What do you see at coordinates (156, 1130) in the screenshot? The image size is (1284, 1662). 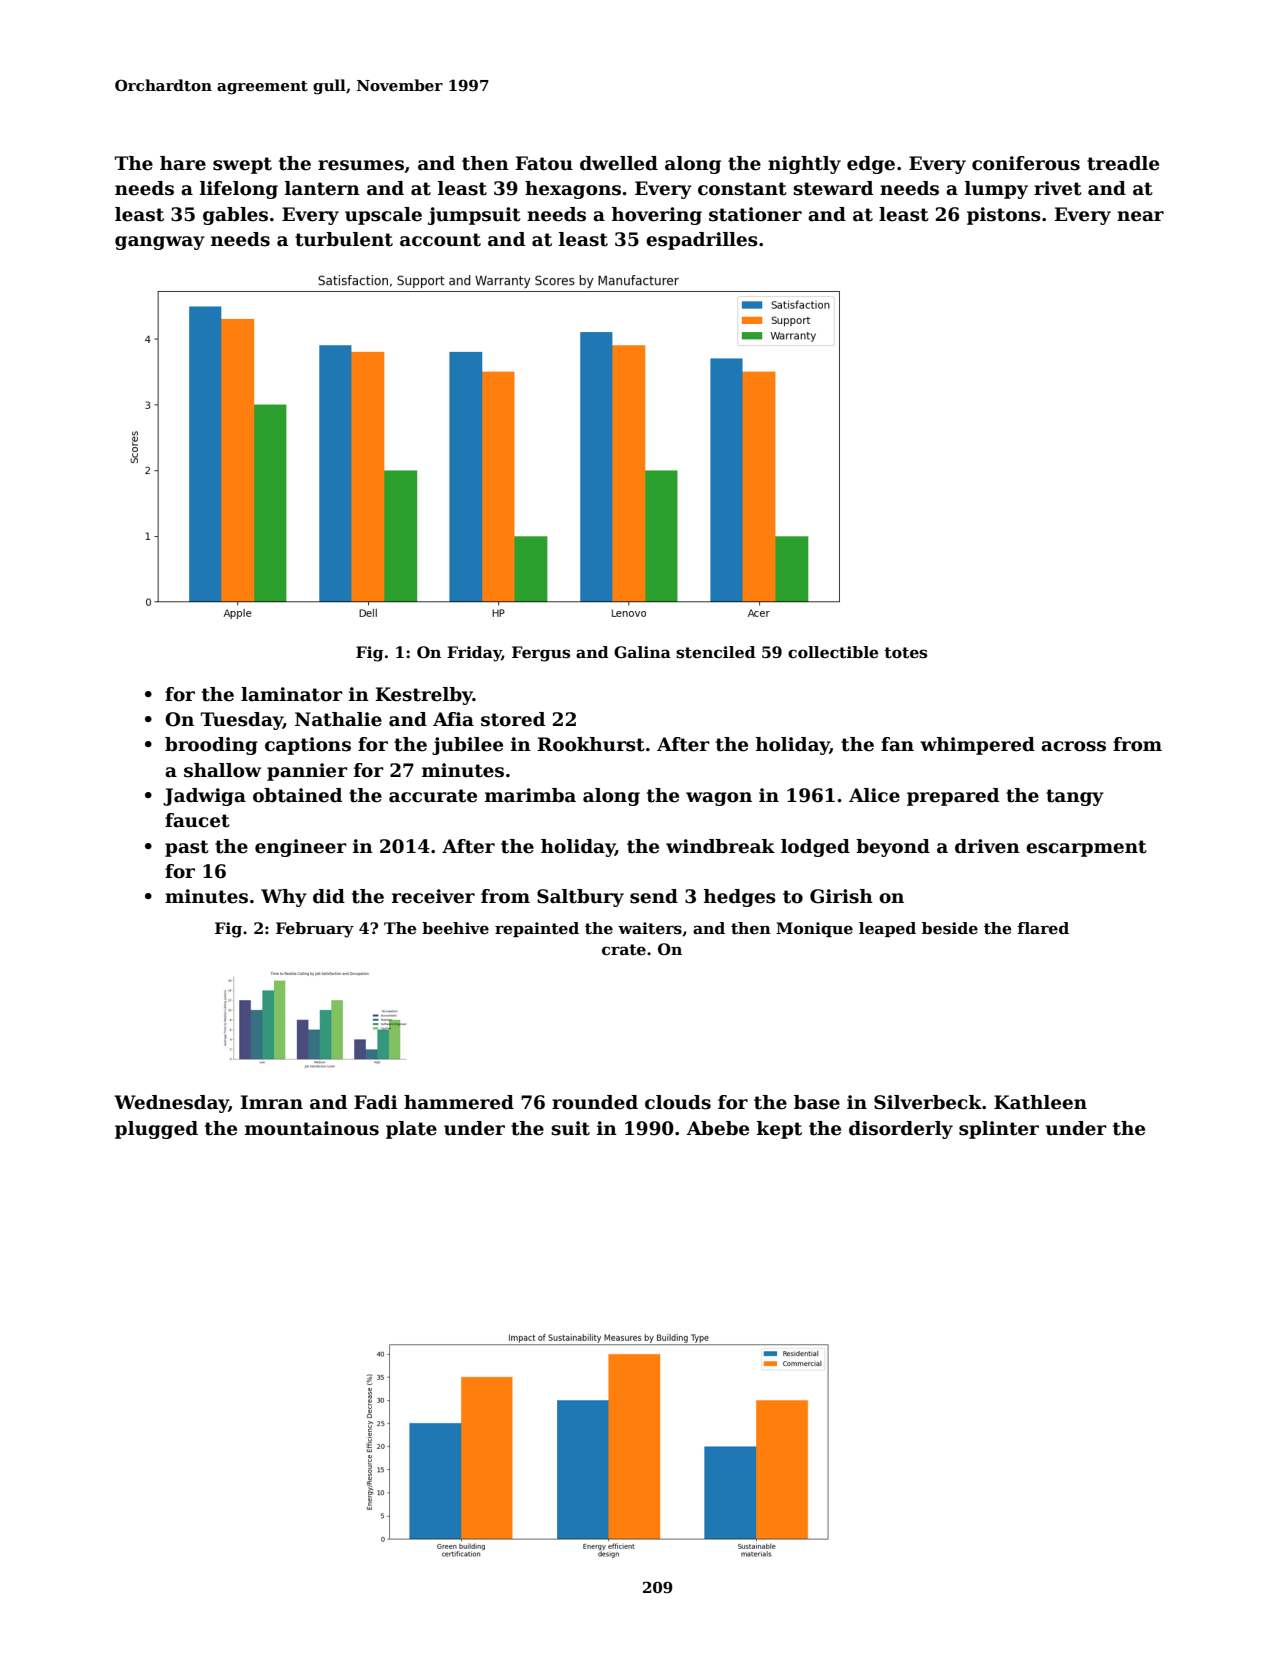 I see `plugged` at bounding box center [156, 1130].
